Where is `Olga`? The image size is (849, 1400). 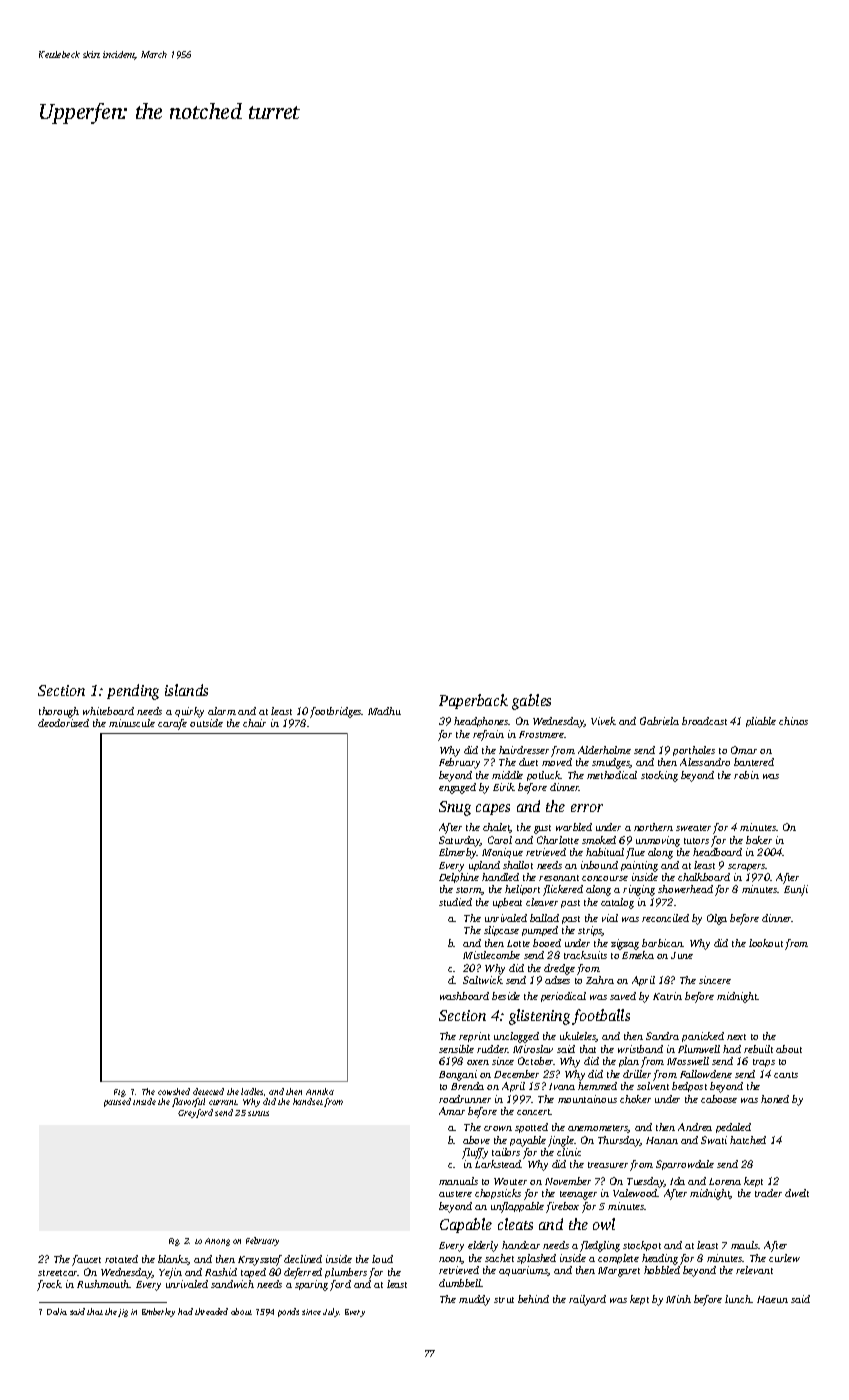 Olga is located at coordinates (717, 919).
